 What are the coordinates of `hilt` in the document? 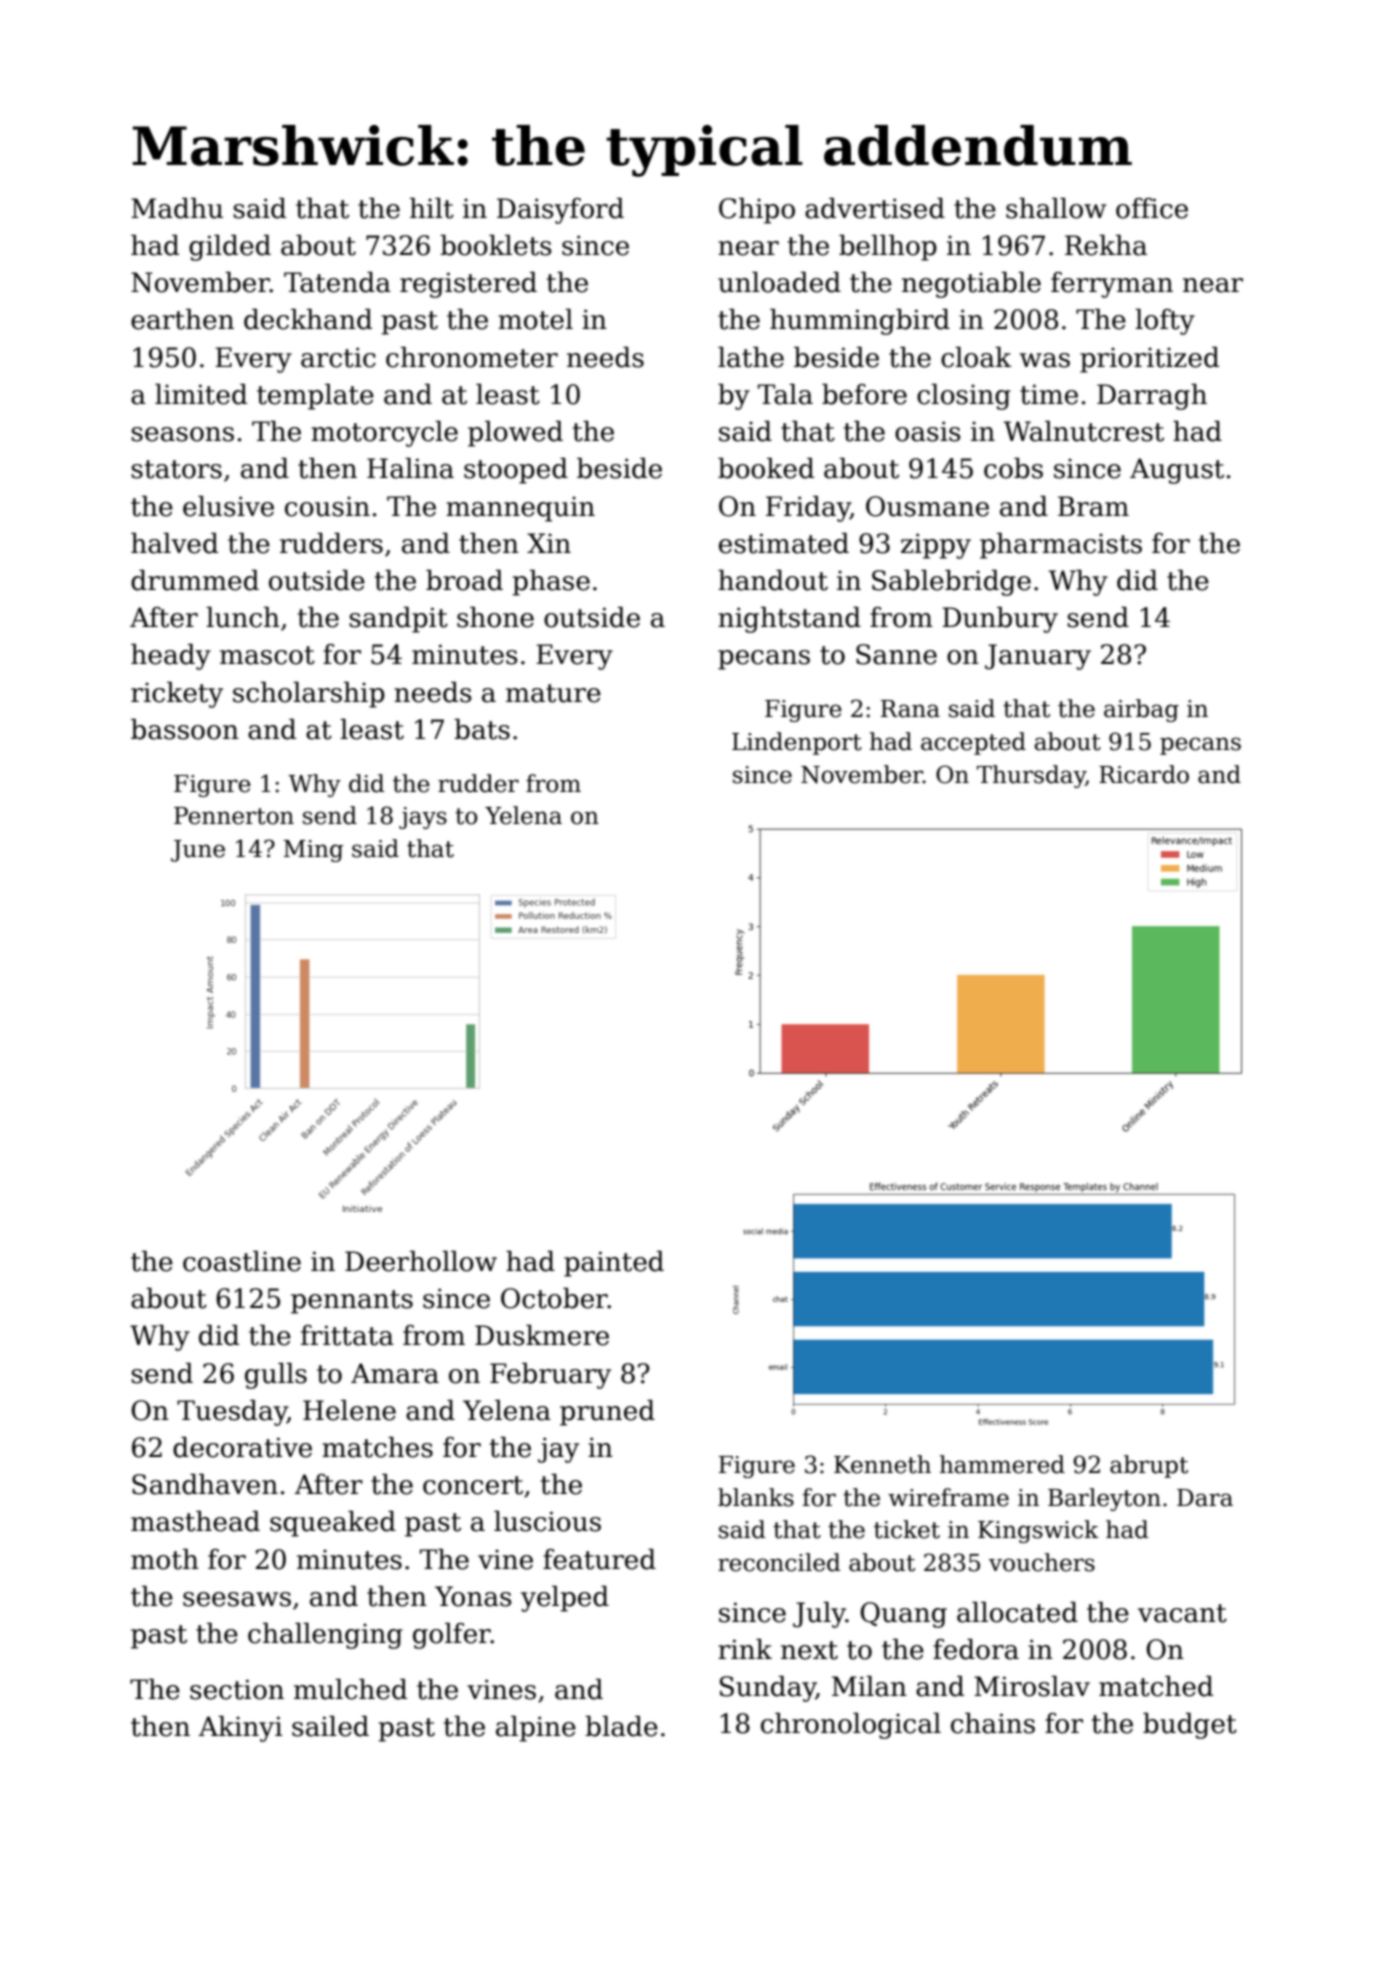 It's located at (432, 208).
